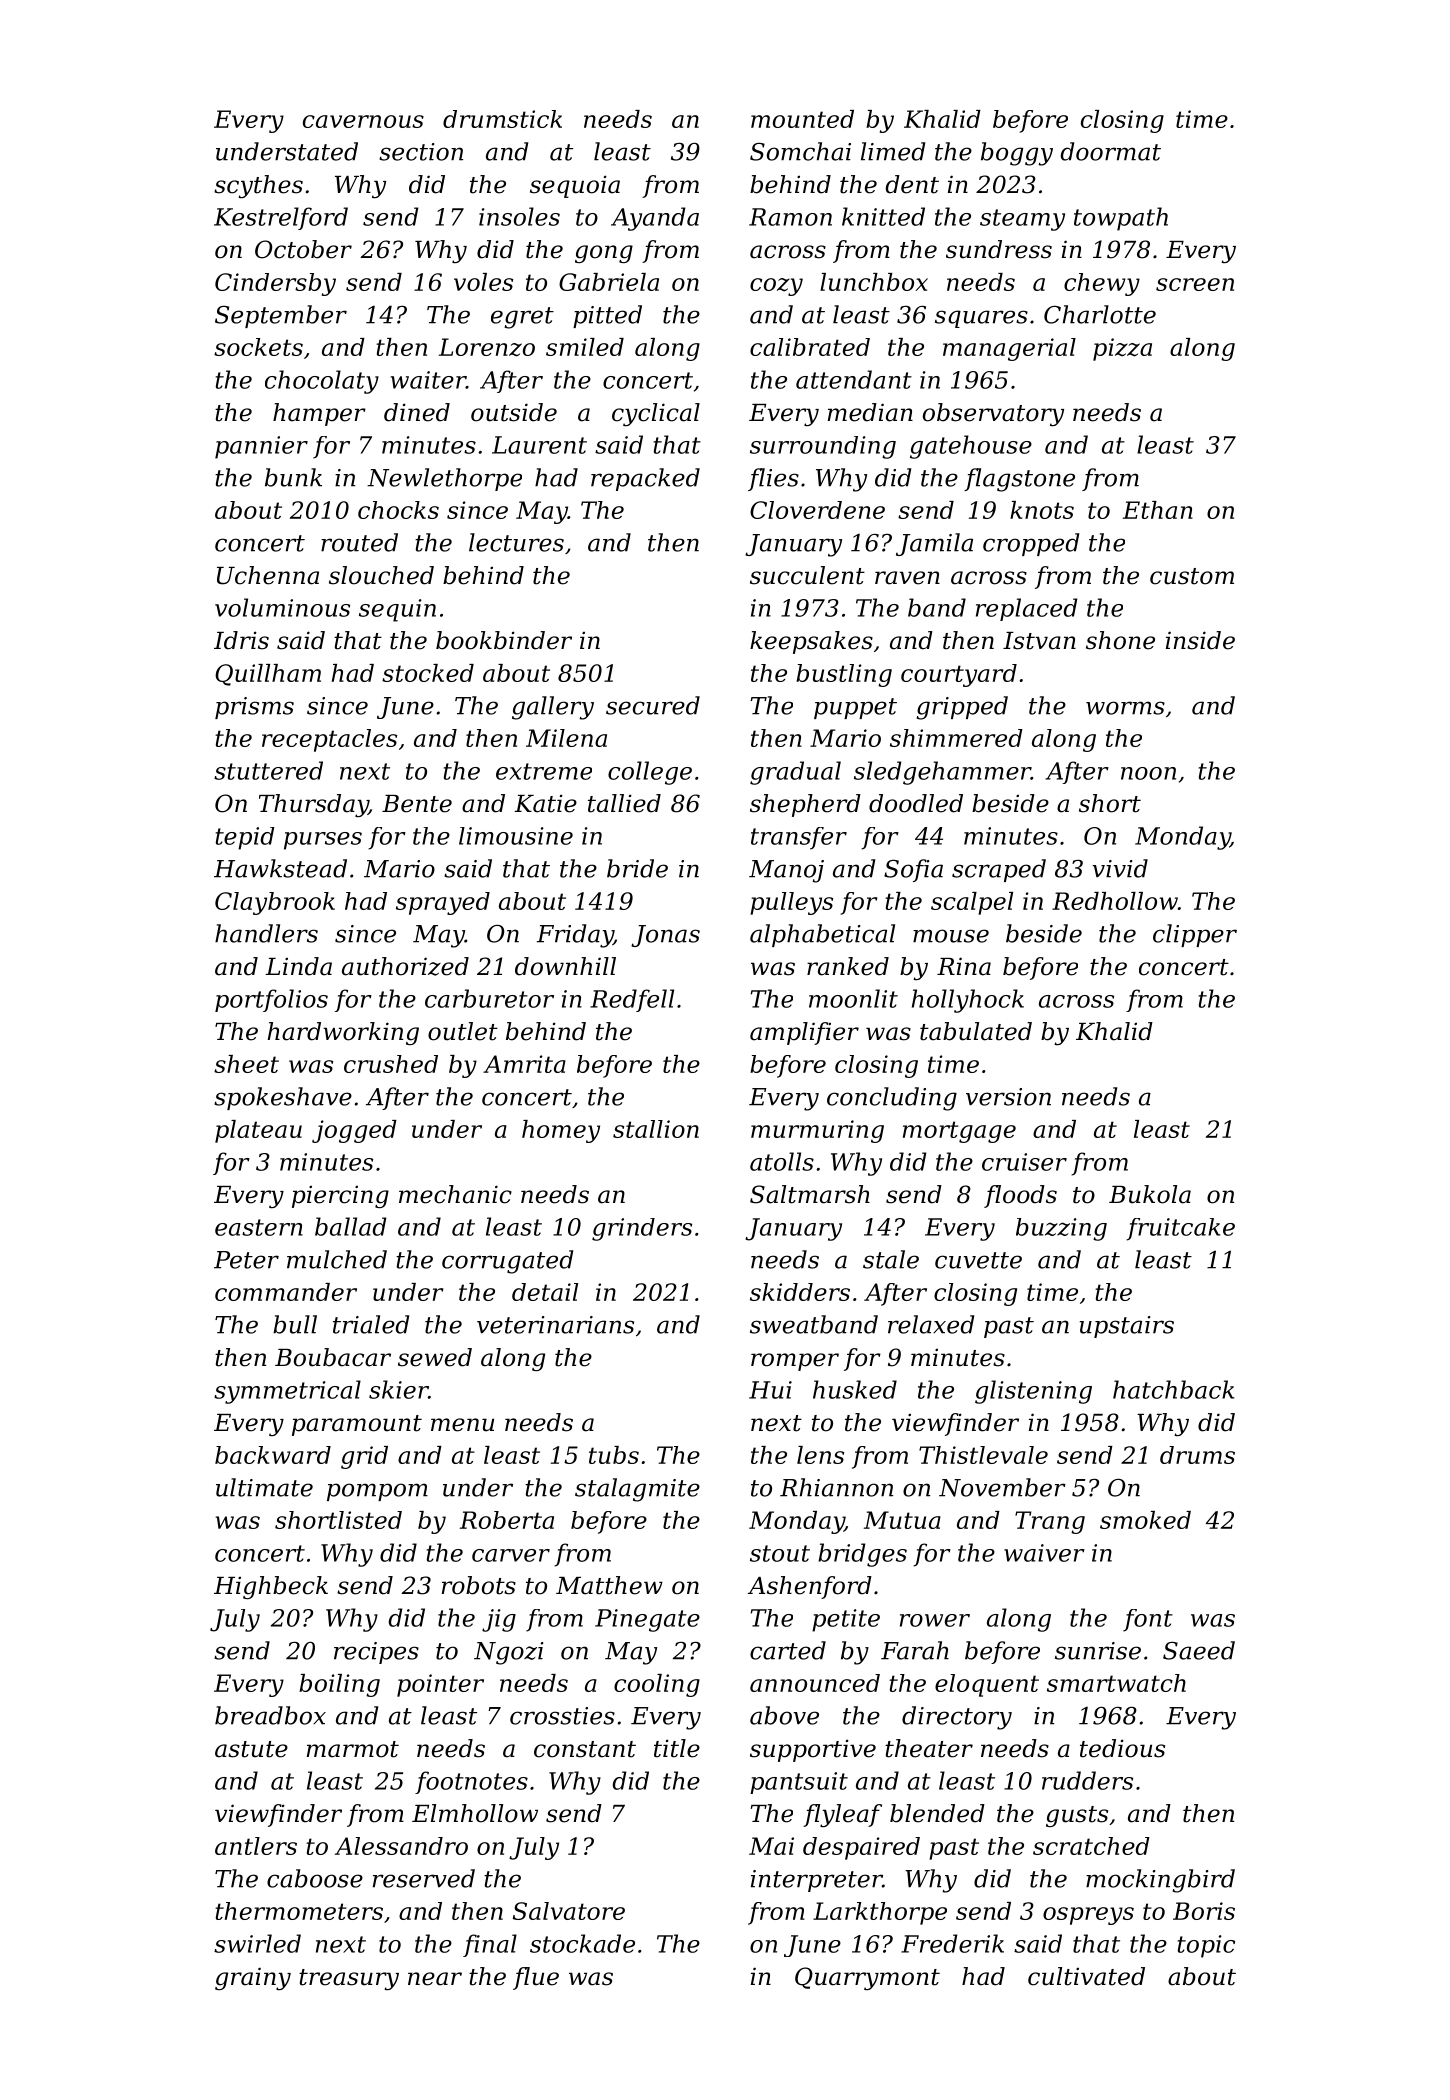 The height and width of the page is (2100, 1450). Describe the element at coordinates (1122, 1748) in the page. I see `tedious` at that location.
